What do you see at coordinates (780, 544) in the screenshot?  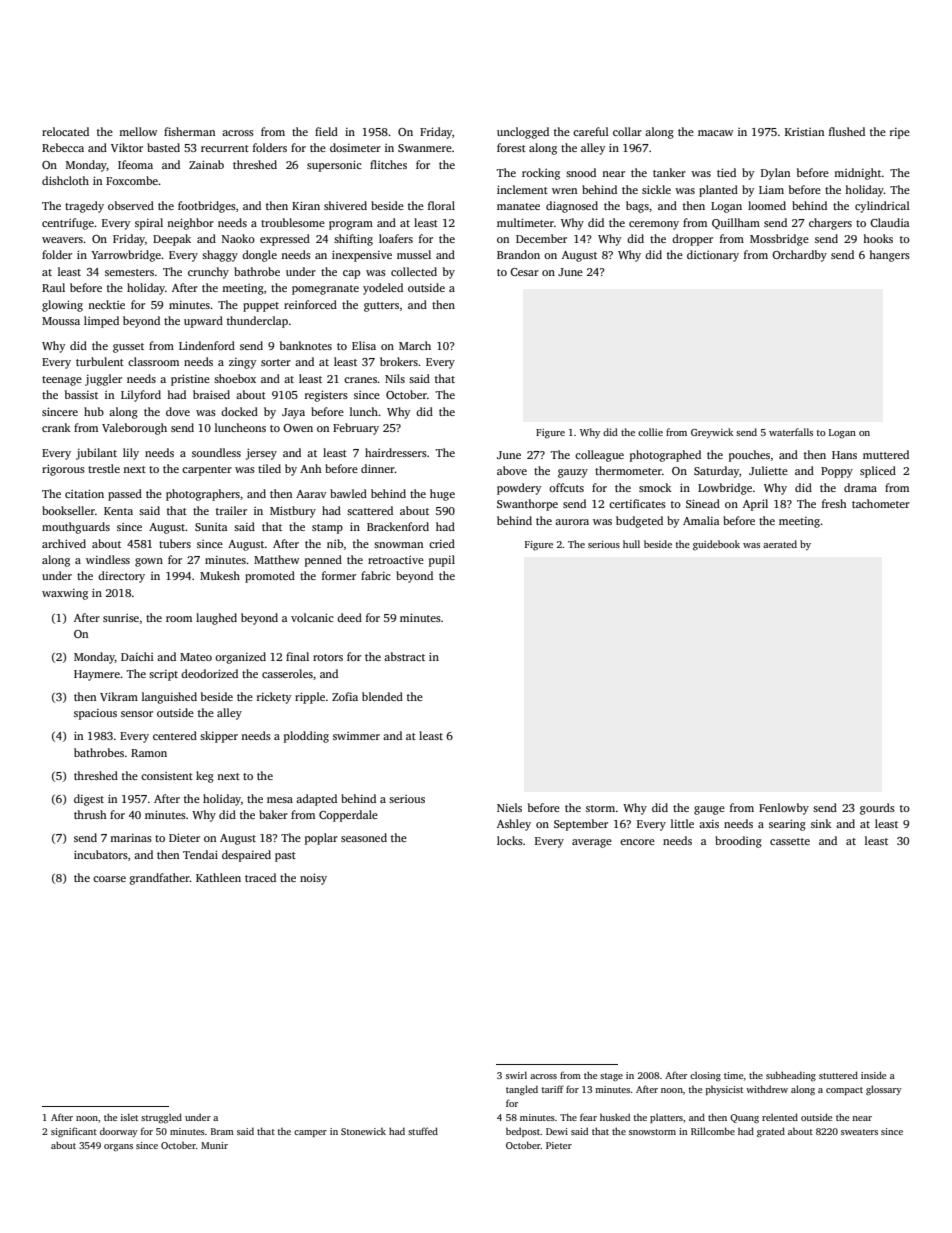 I see `aerated` at bounding box center [780, 544].
